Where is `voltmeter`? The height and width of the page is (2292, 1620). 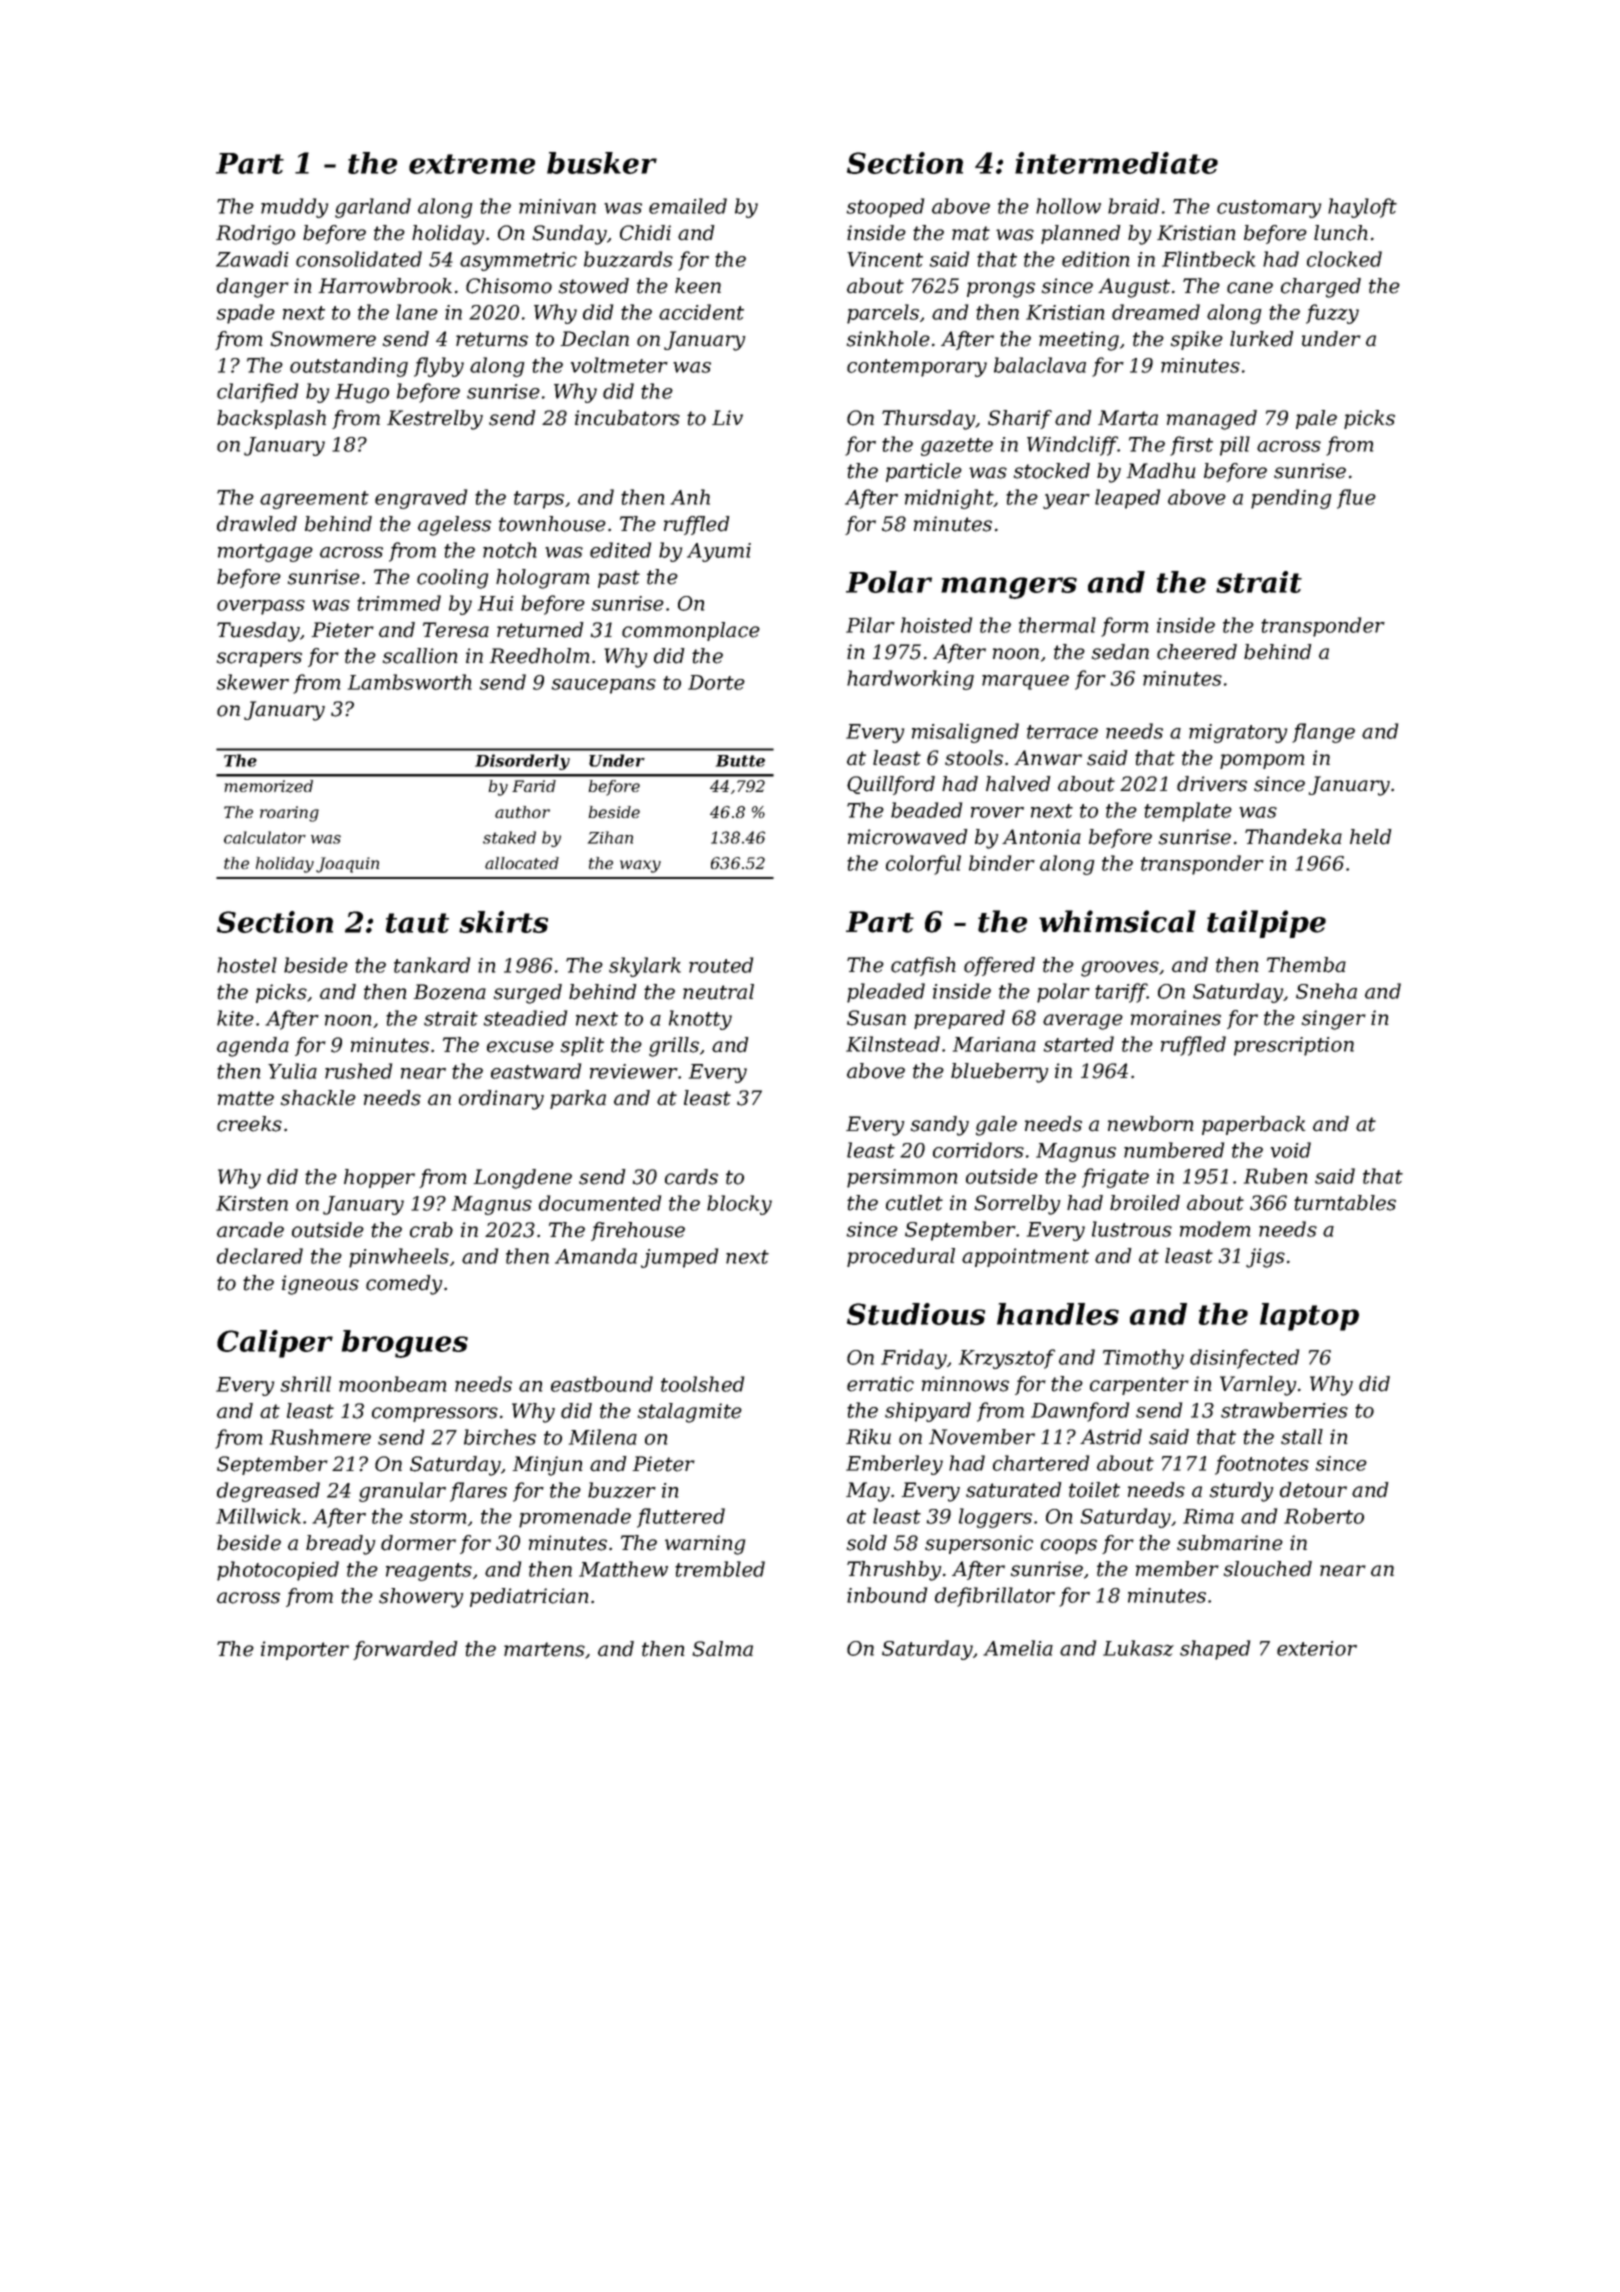
voltmeter is located at coordinates (619, 365).
